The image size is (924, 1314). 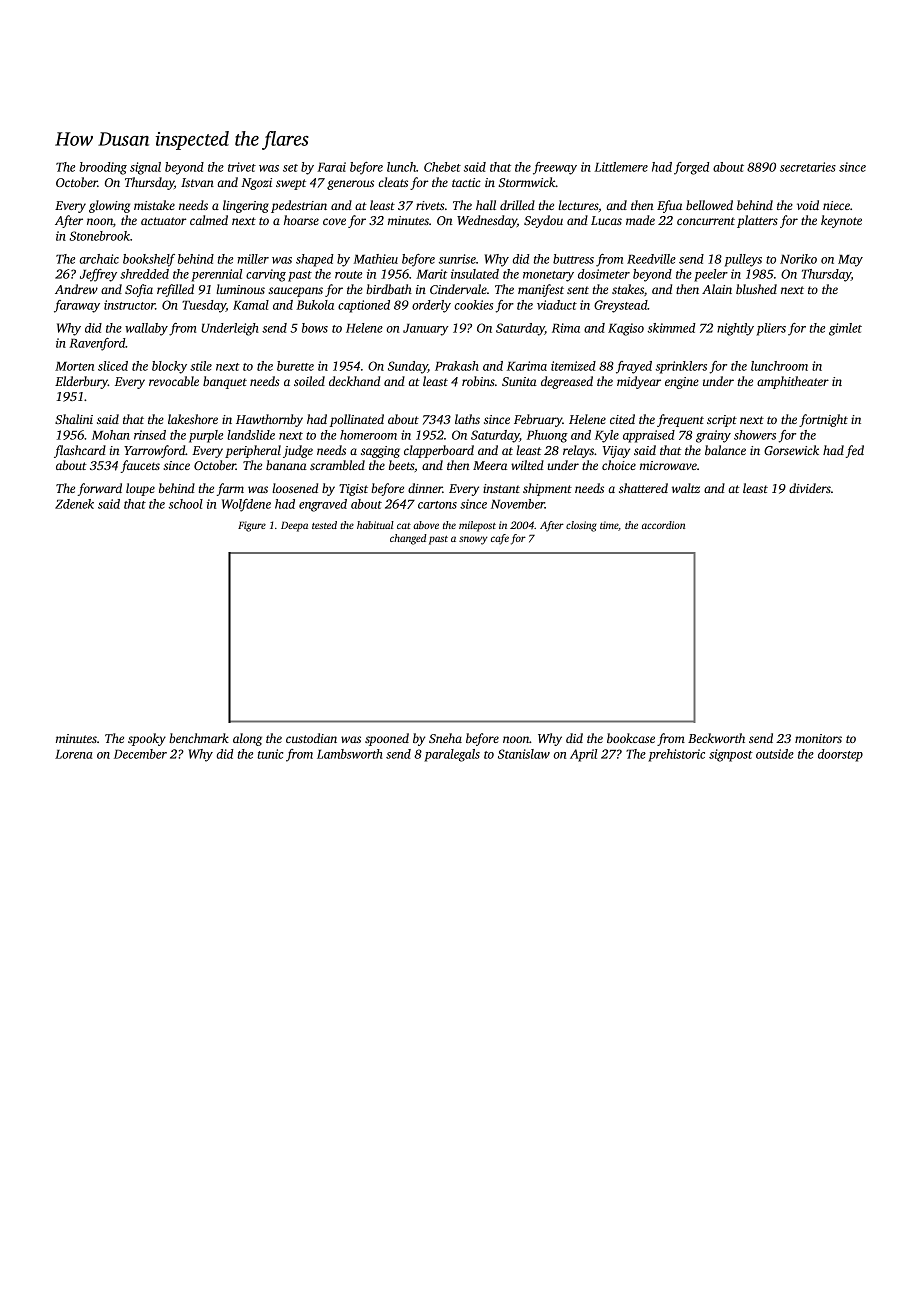 I want to click on brooding, so click(x=103, y=168).
